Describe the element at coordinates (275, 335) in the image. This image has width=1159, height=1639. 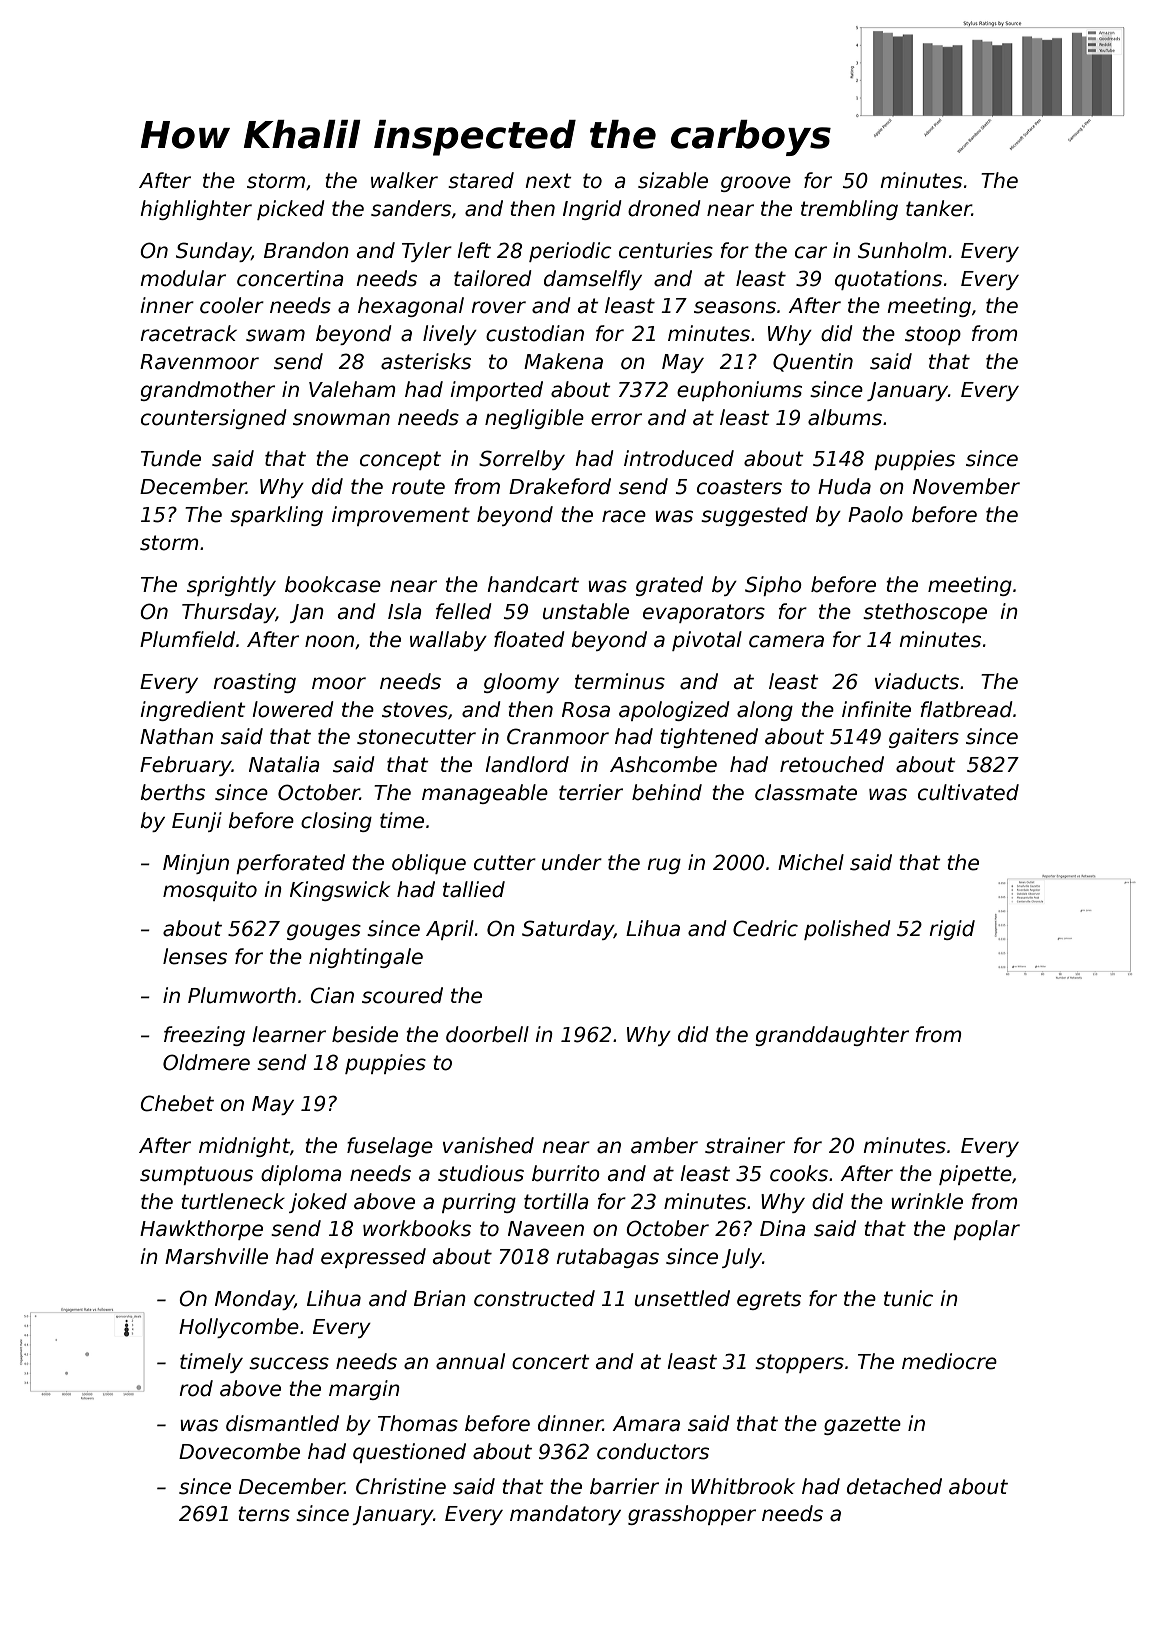
I see `swam` at that location.
